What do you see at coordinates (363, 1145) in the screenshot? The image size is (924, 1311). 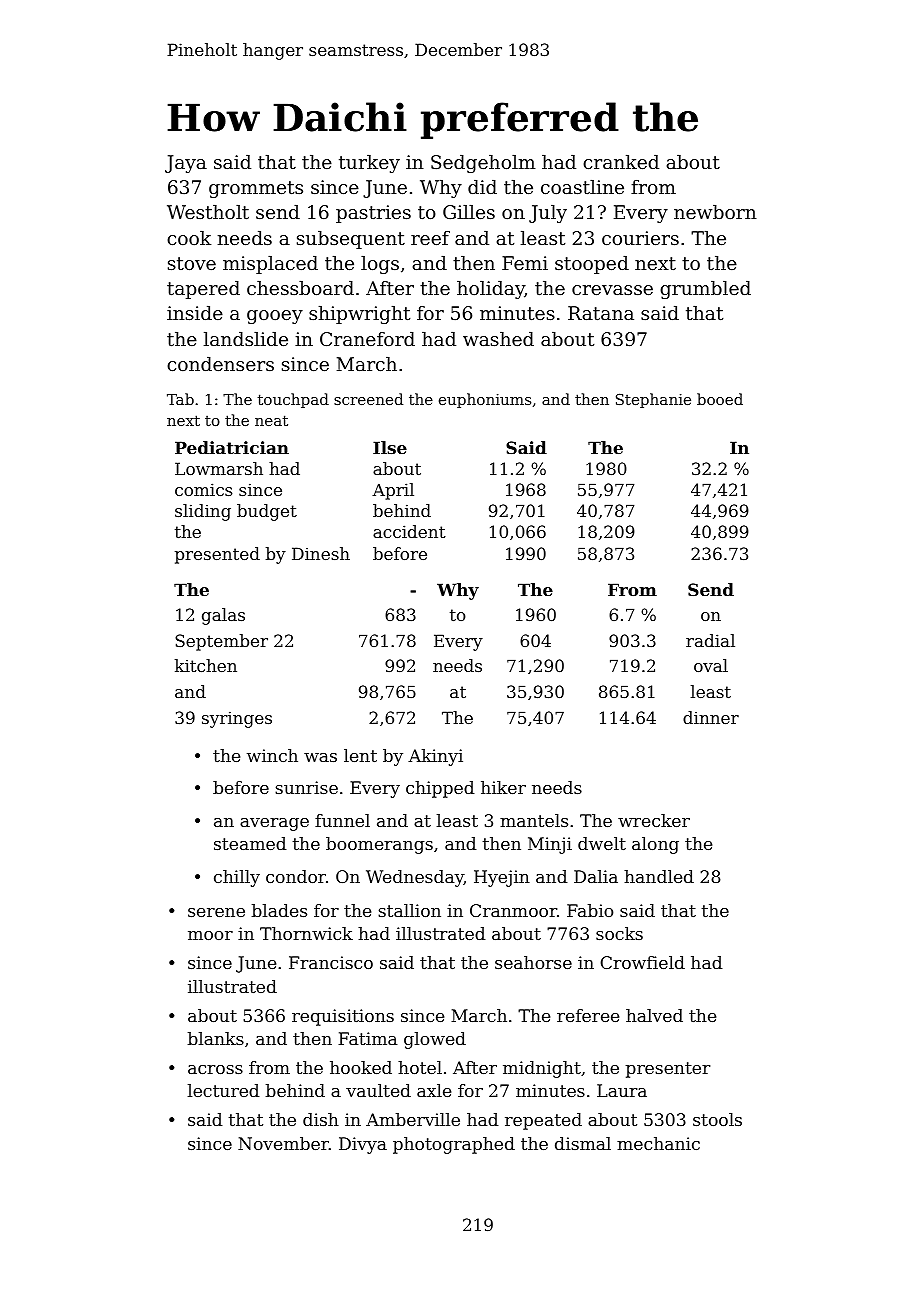 I see `Divya` at bounding box center [363, 1145].
